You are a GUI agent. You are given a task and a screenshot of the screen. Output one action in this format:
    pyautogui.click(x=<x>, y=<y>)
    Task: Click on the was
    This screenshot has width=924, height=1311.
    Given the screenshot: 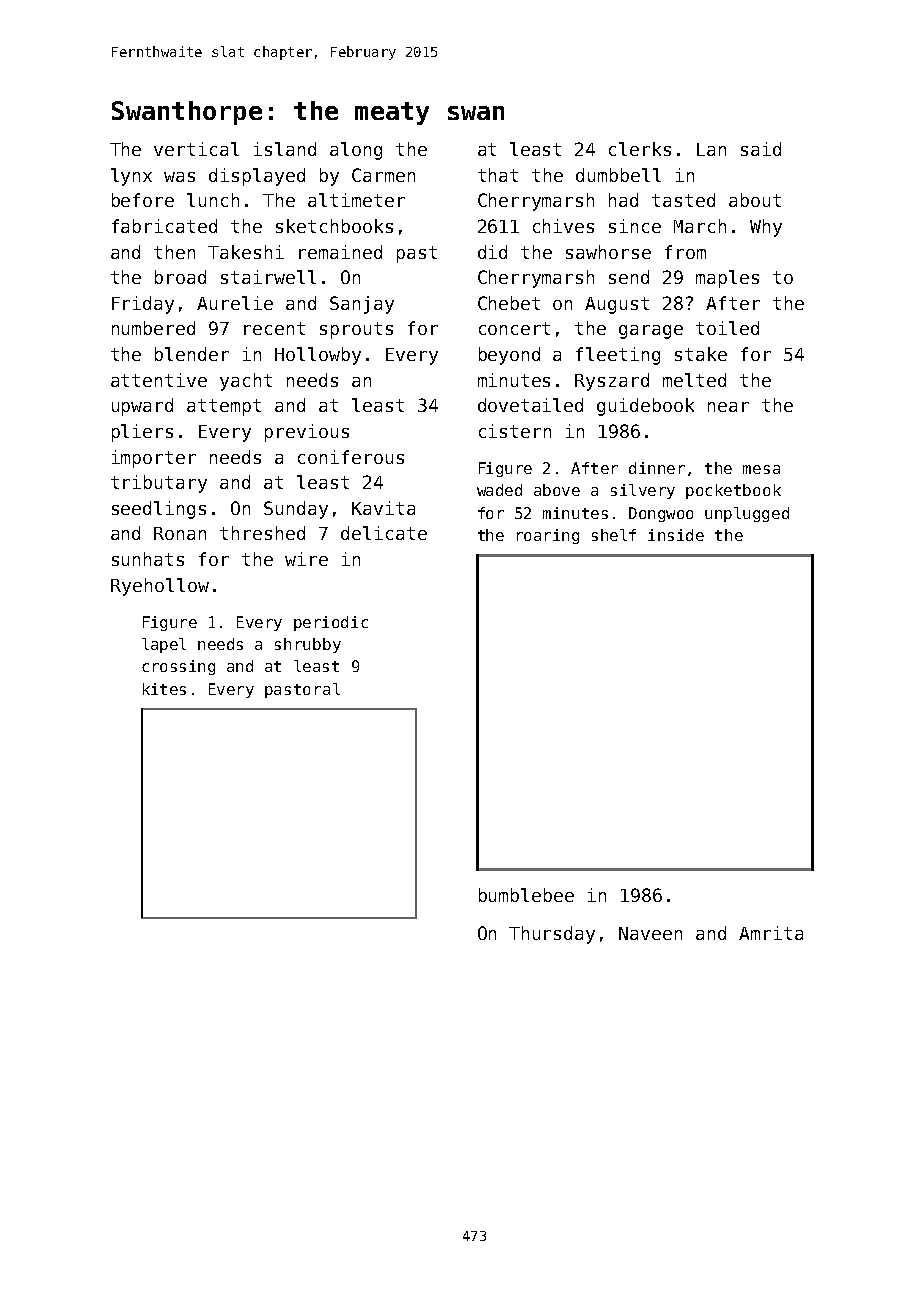 What is the action you would take?
    pyautogui.click(x=179, y=177)
